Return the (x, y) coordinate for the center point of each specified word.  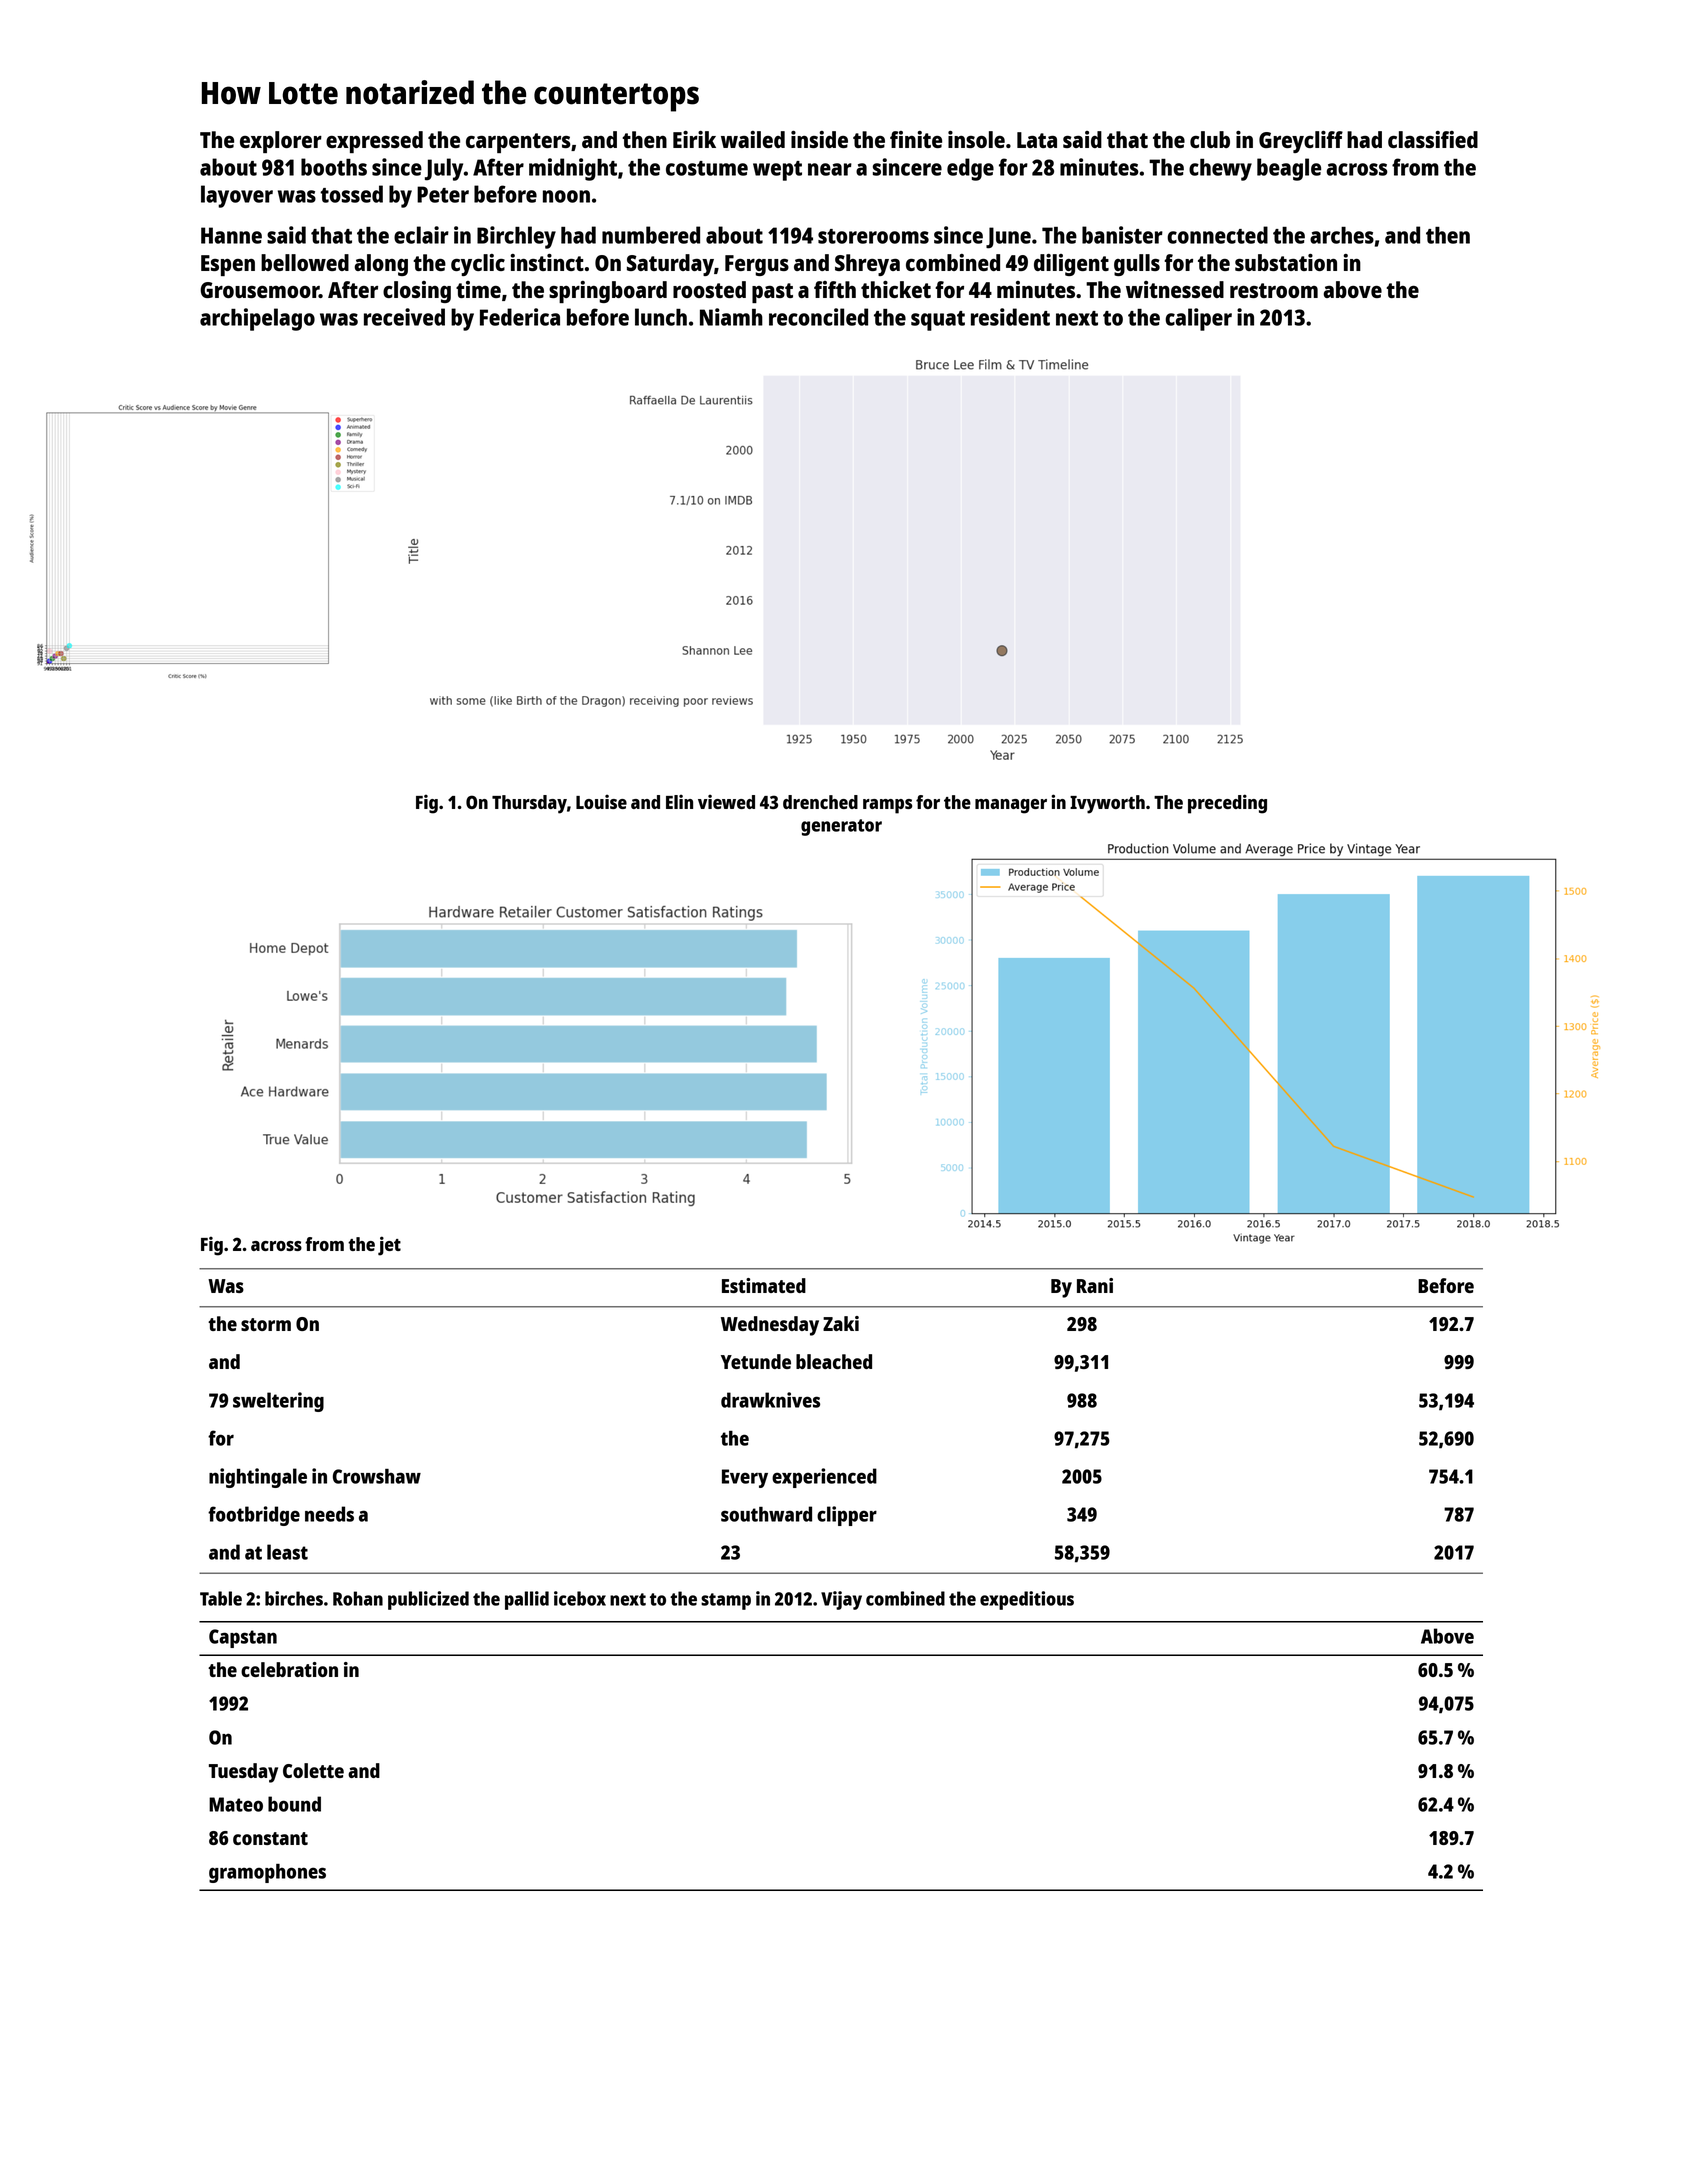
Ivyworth (1107, 804)
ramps (887, 806)
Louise (601, 801)
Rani (1095, 1285)
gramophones (267, 1873)
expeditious (1027, 1600)
